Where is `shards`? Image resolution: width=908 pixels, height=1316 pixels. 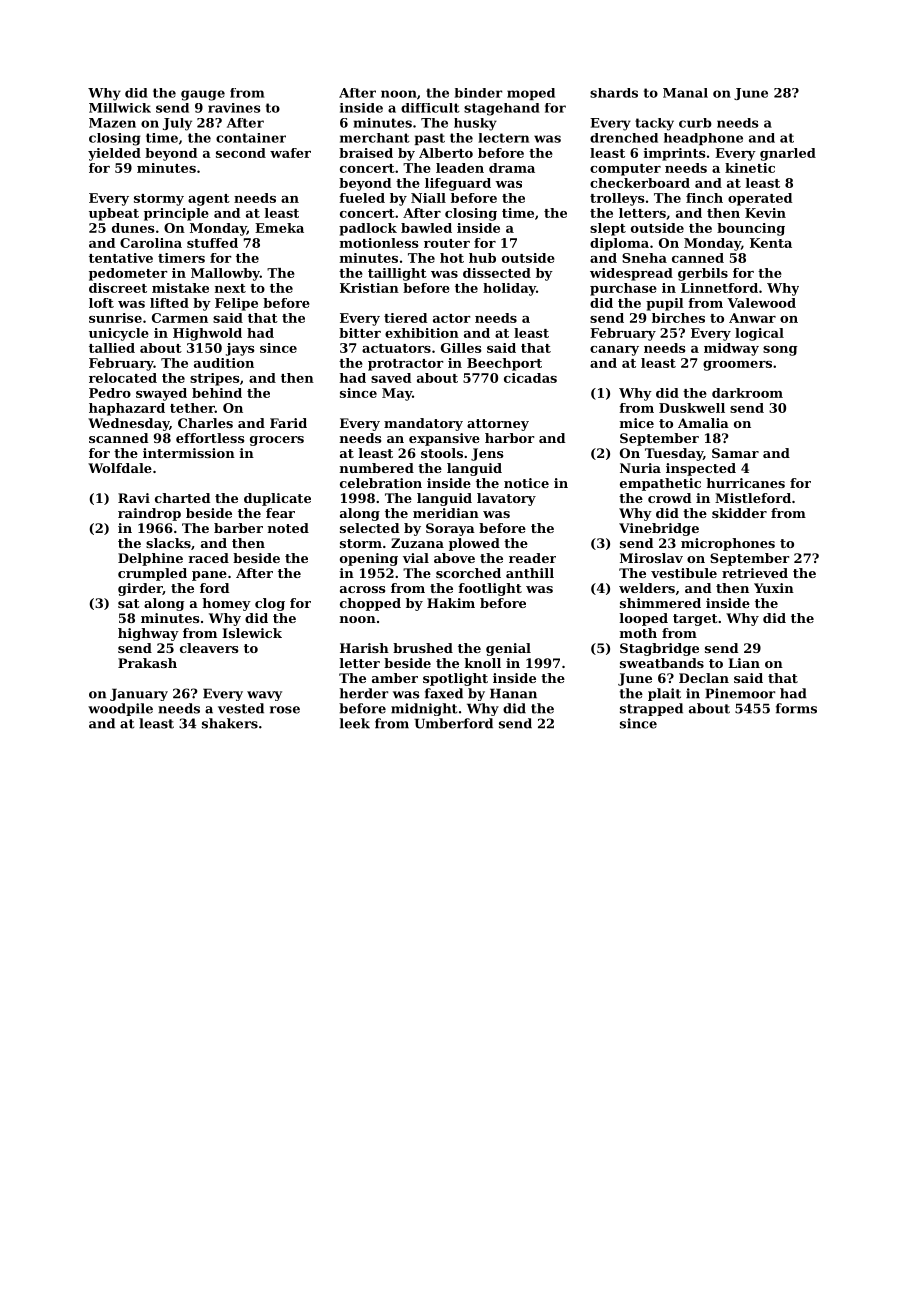
shards is located at coordinates (614, 93).
